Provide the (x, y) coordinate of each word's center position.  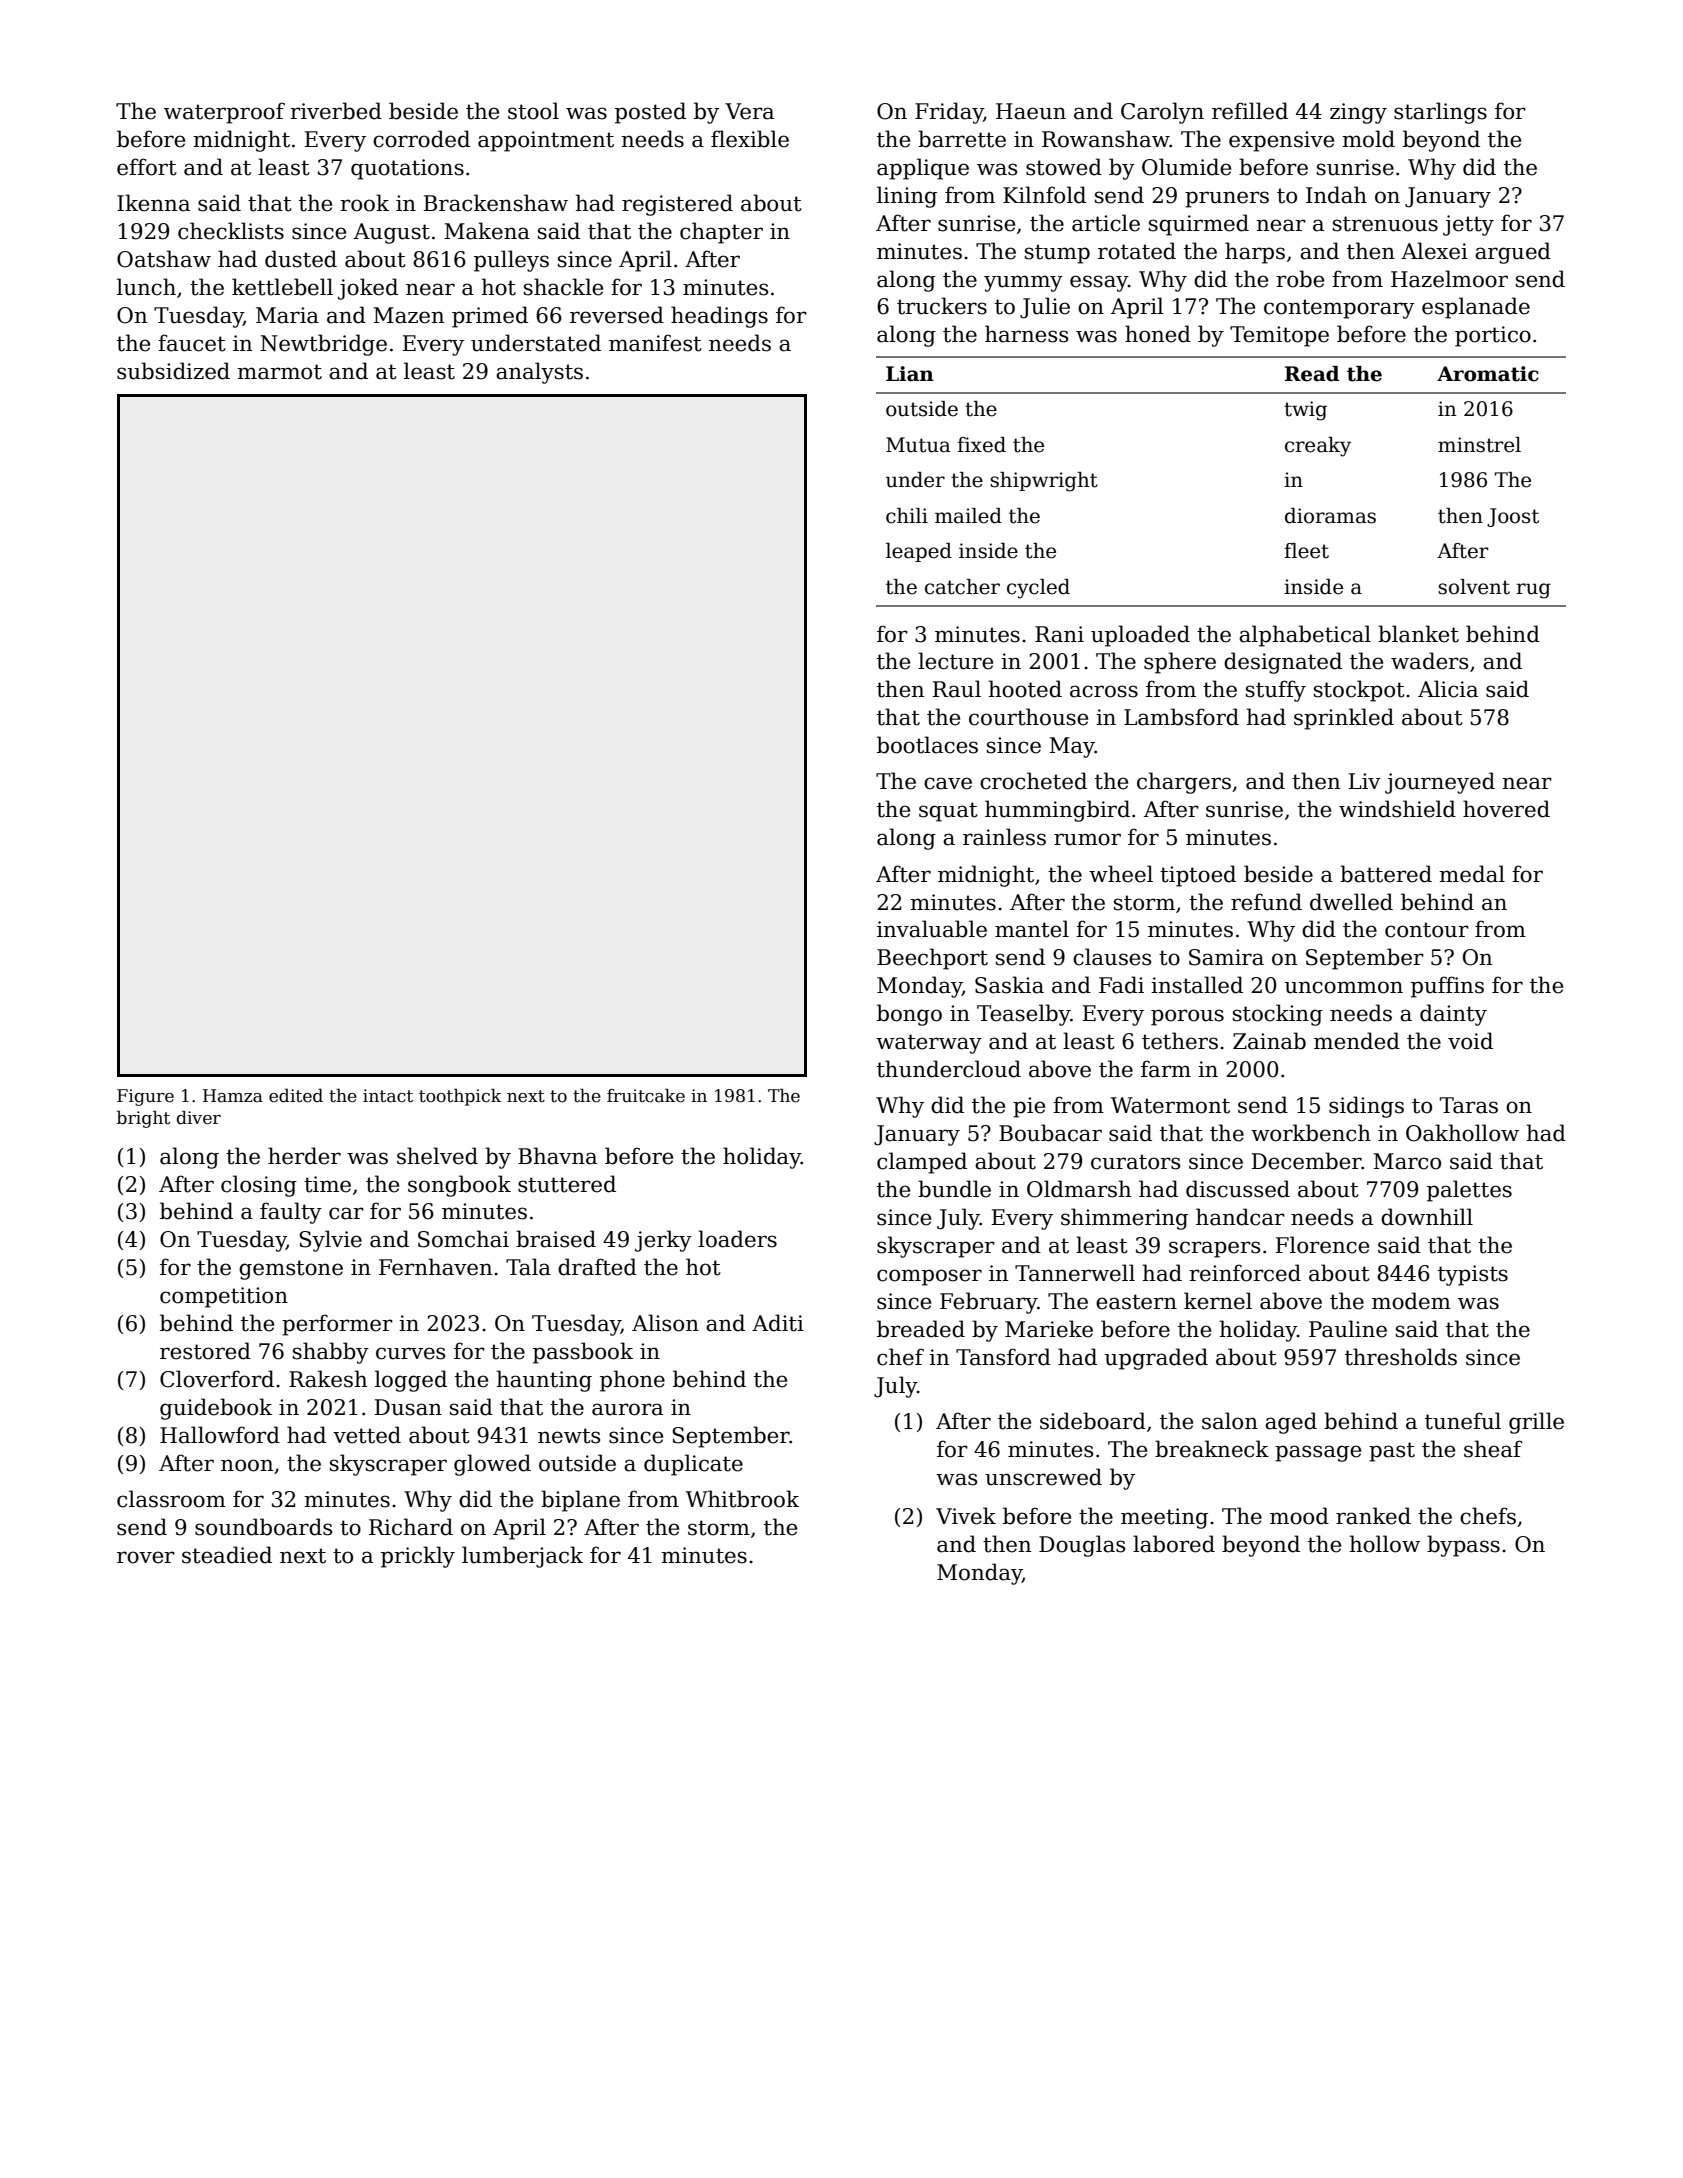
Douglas (1082, 1546)
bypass (1463, 1546)
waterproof (224, 113)
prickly (418, 1557)
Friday (949, 113)
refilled (1250, 111)
